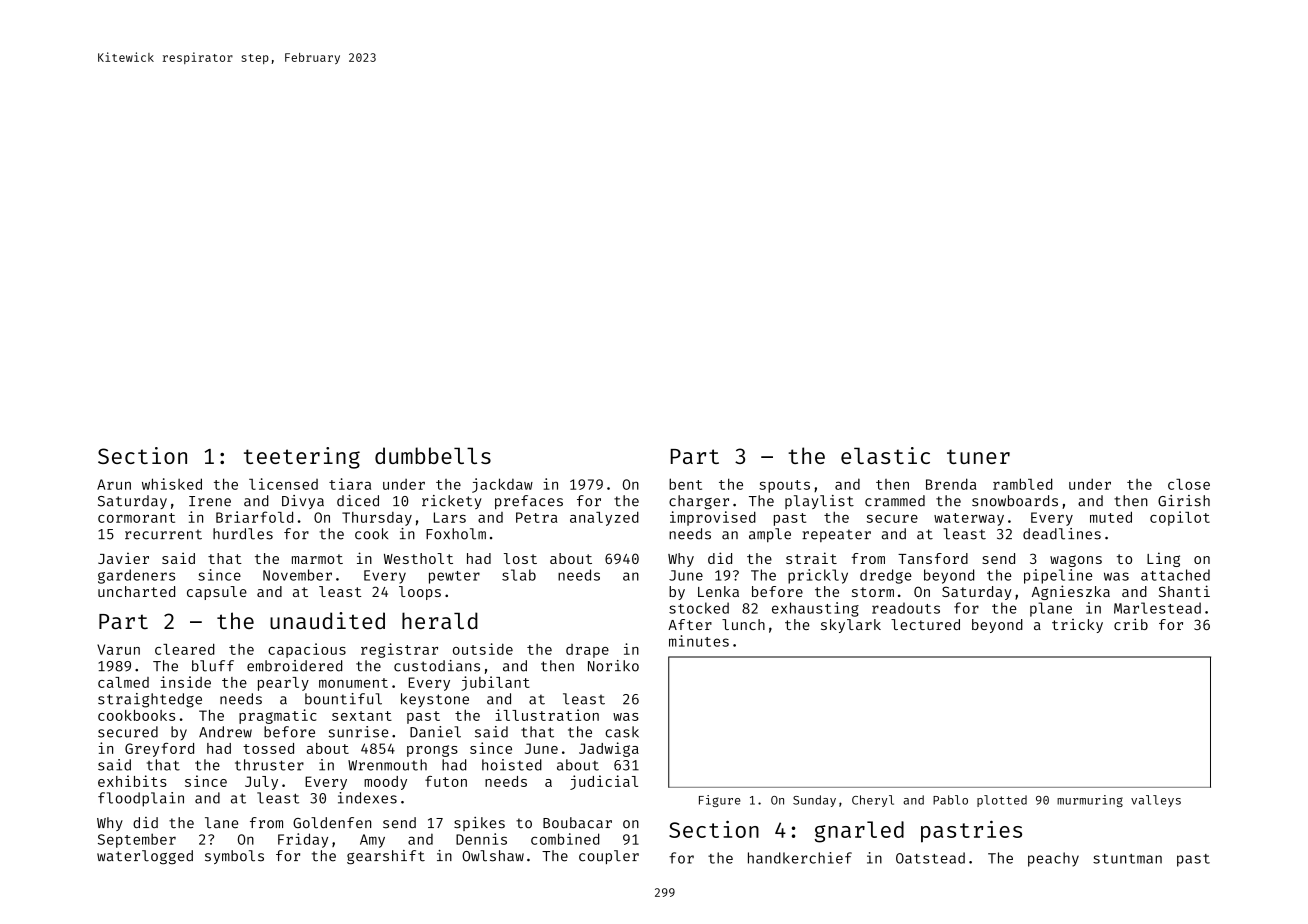 This image has width=1308, height=924. I want to click on symbols, so click(234, 857).
